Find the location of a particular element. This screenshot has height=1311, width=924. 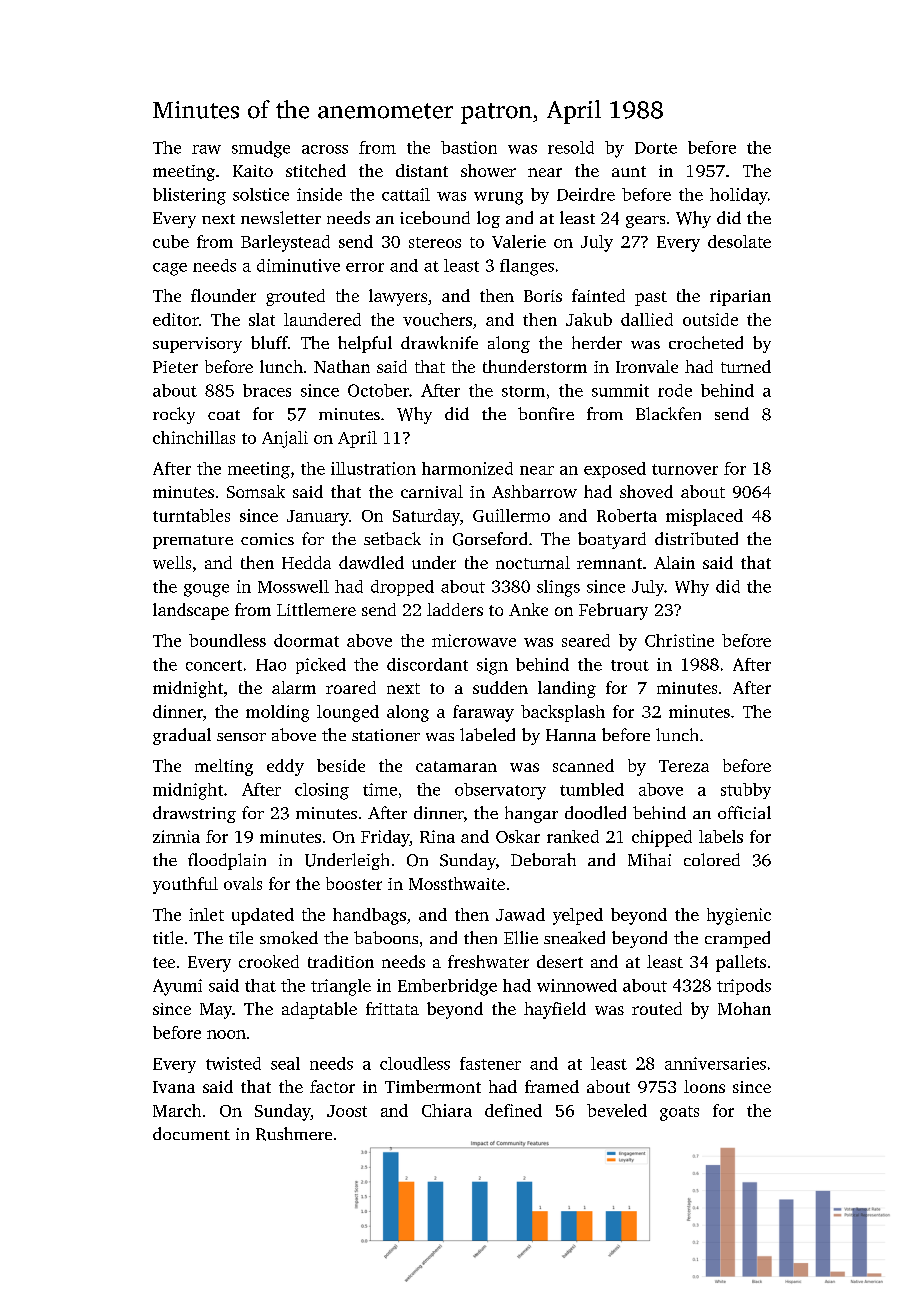

Gorseford is located at coordinates (490, 539).
